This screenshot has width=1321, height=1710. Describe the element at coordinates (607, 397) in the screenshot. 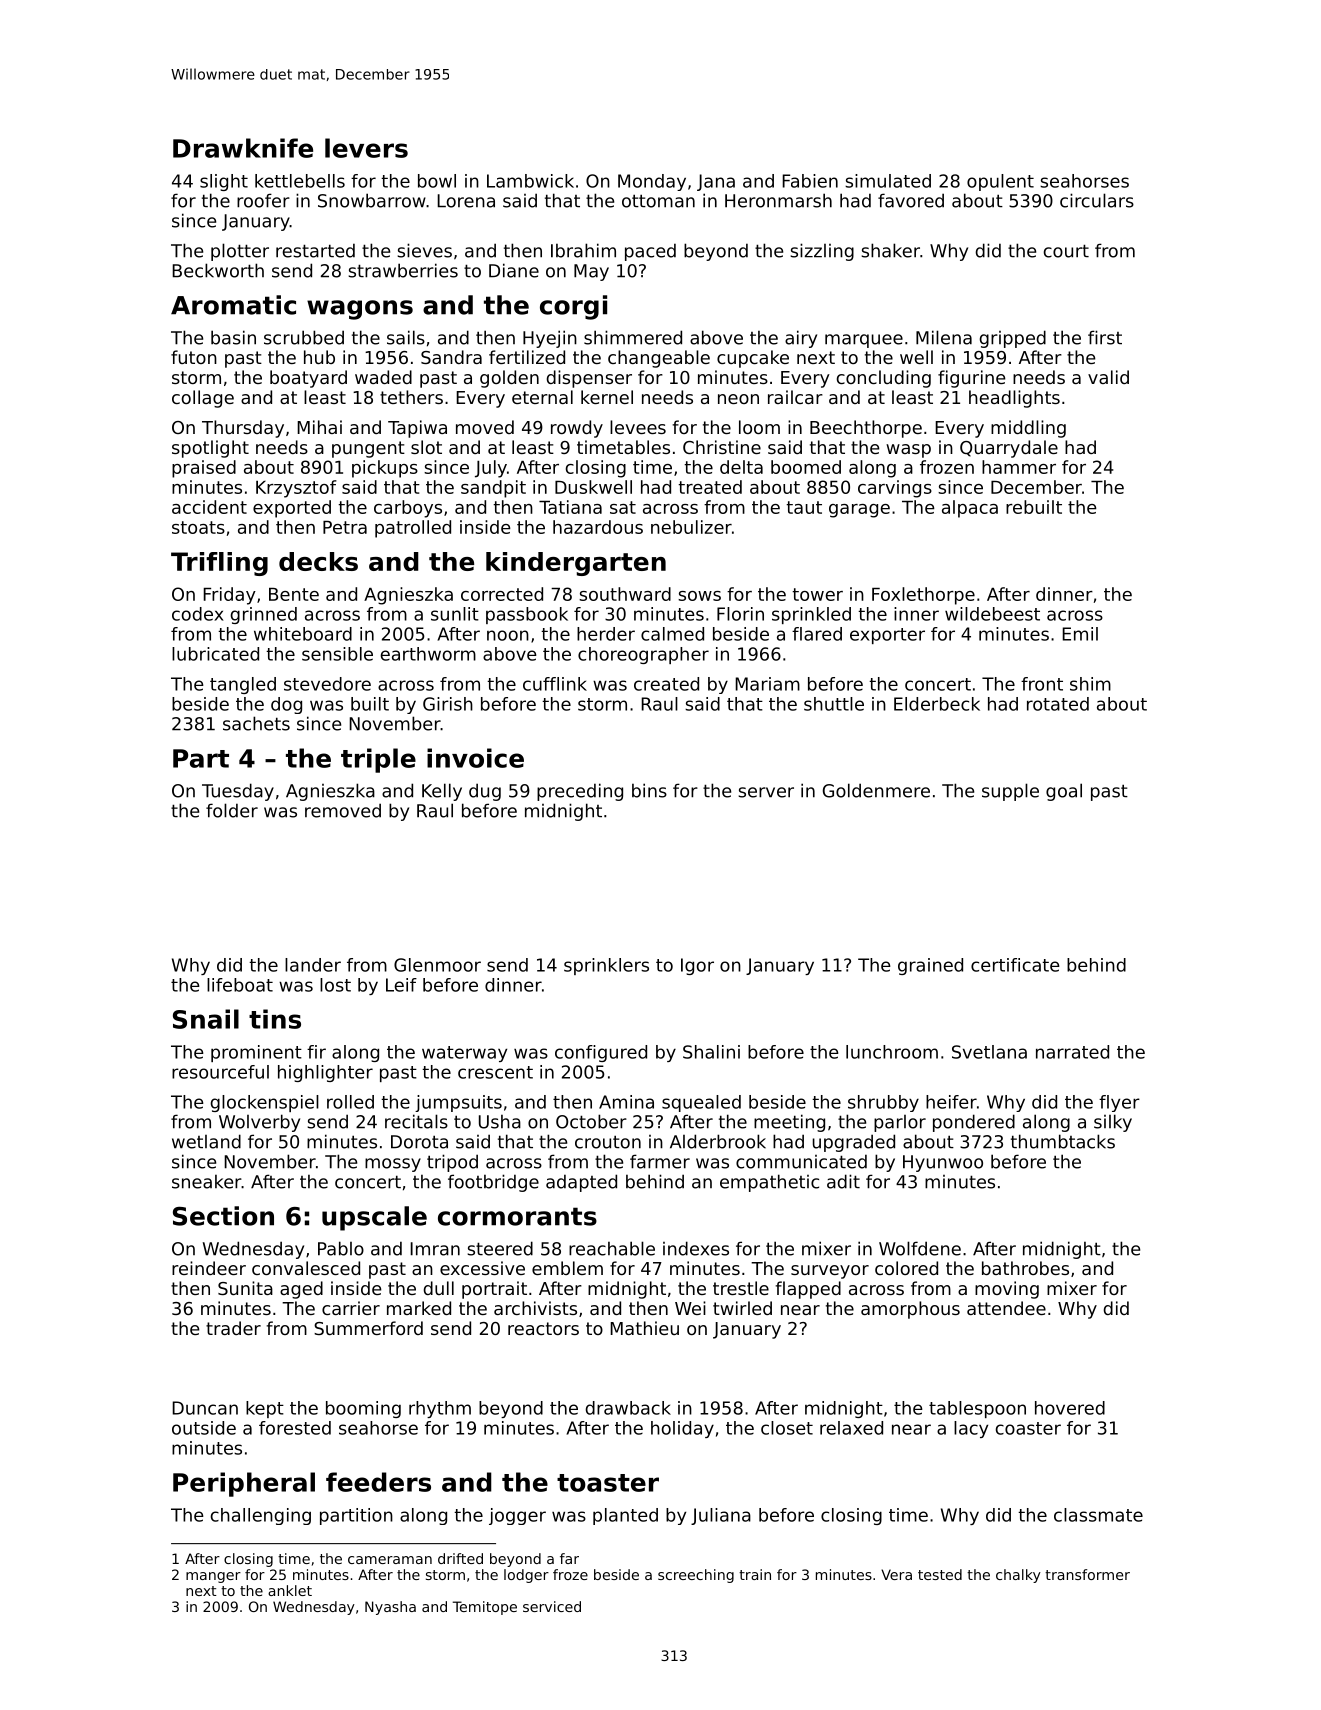

I see `kernel` at that location.
